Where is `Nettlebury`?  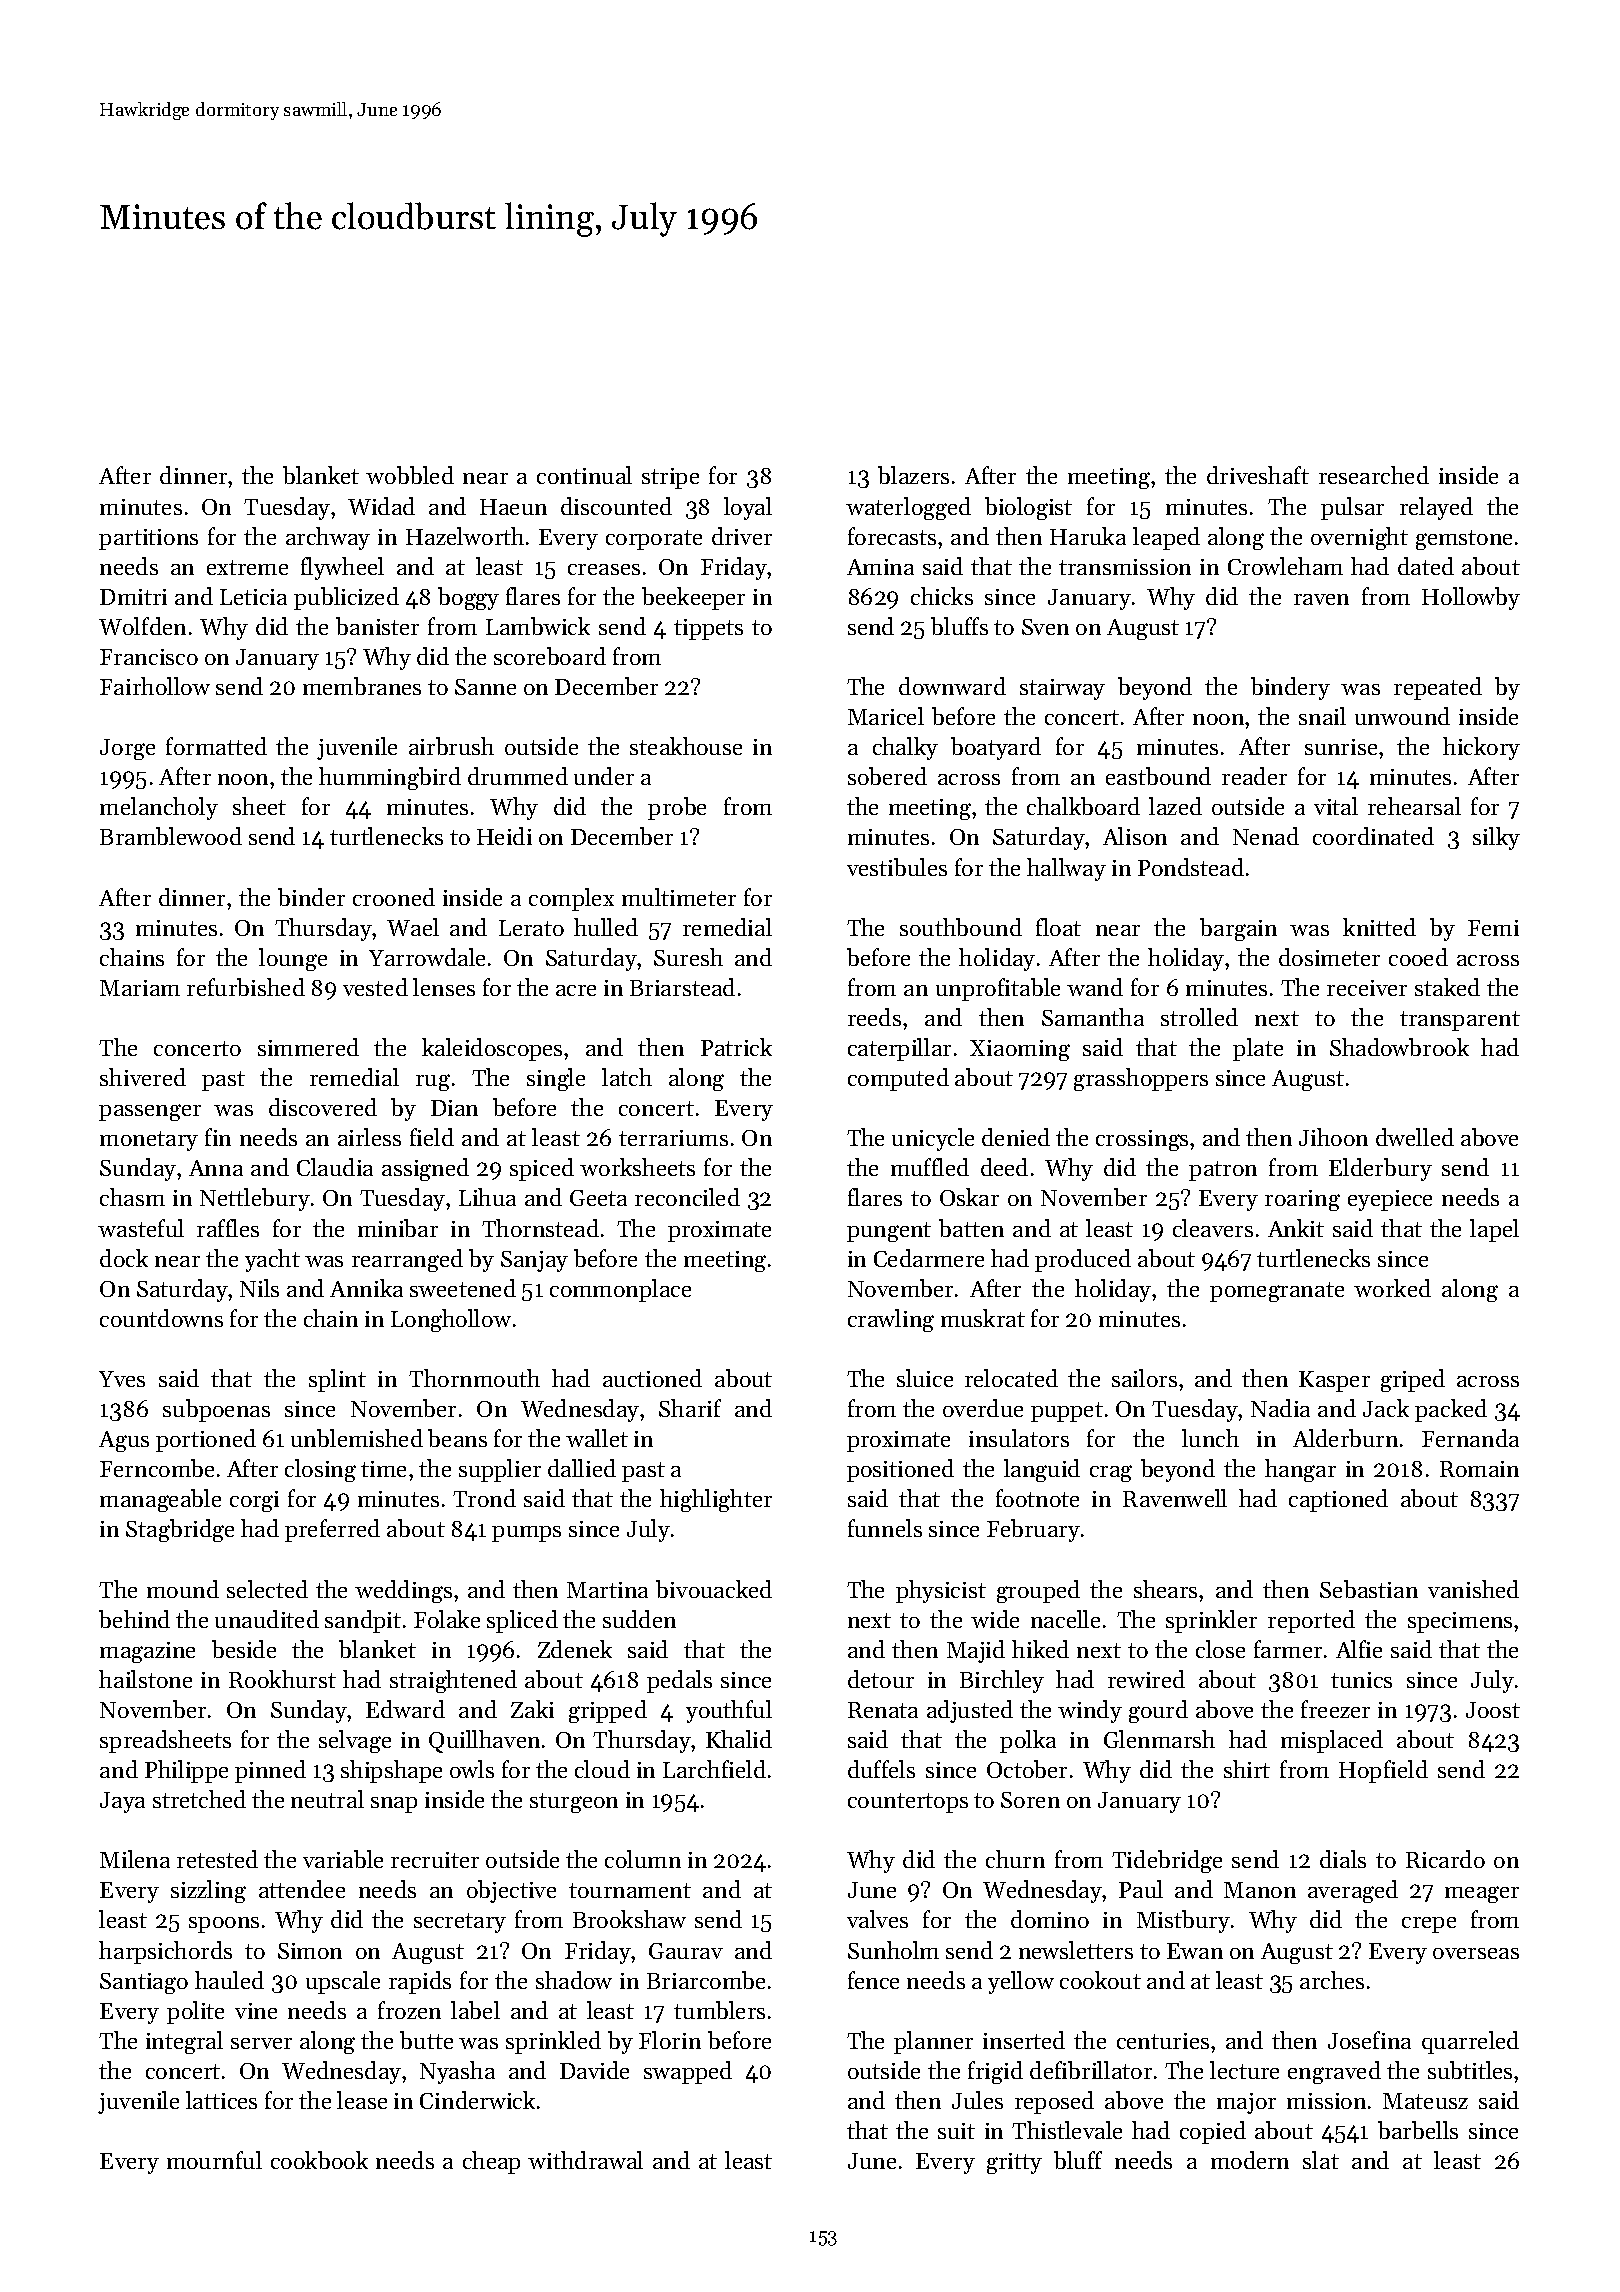
Nettlebury is located at coordinates (255, 1199).
